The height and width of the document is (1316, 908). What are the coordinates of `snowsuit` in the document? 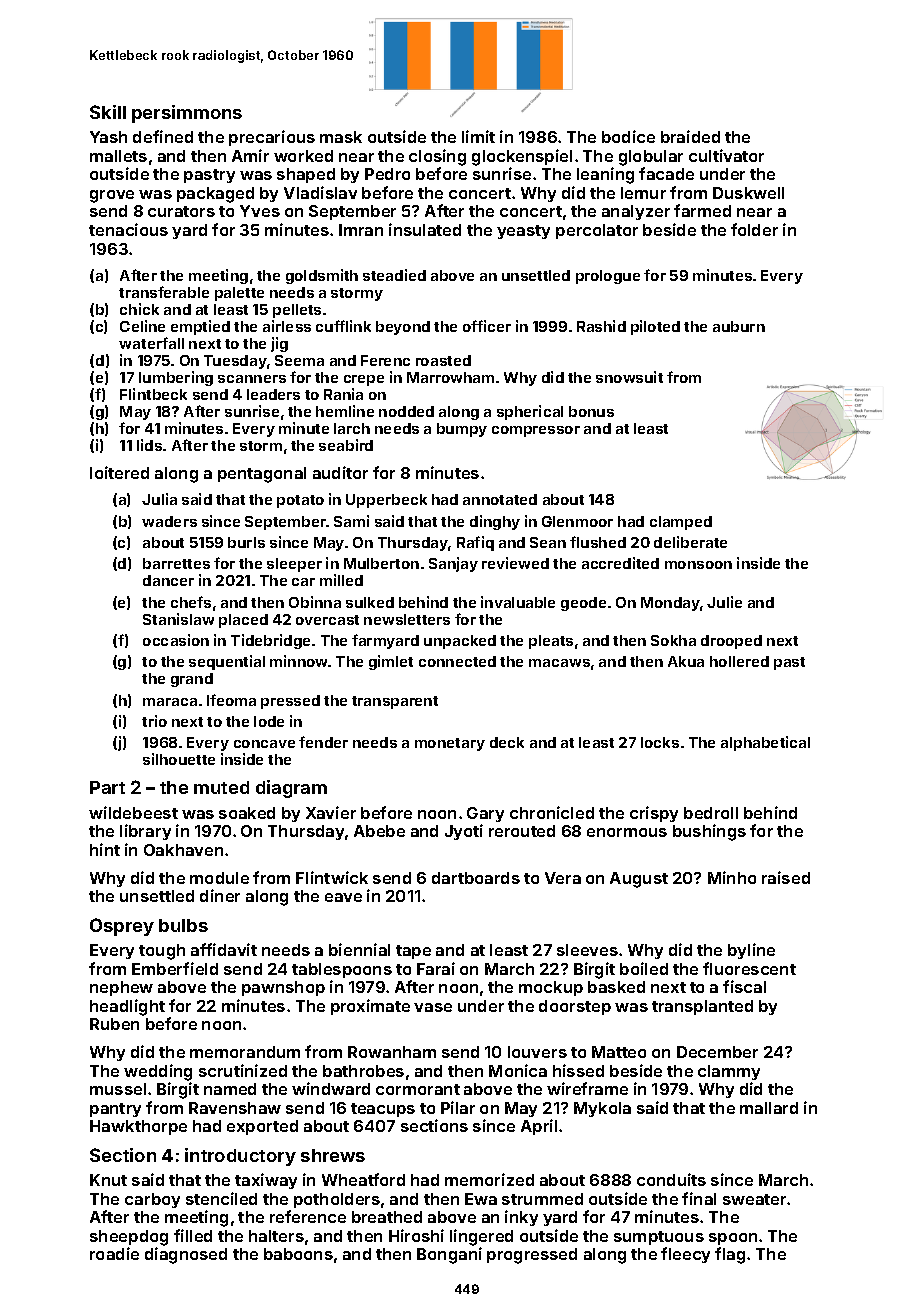 It's located at (629, 377).
